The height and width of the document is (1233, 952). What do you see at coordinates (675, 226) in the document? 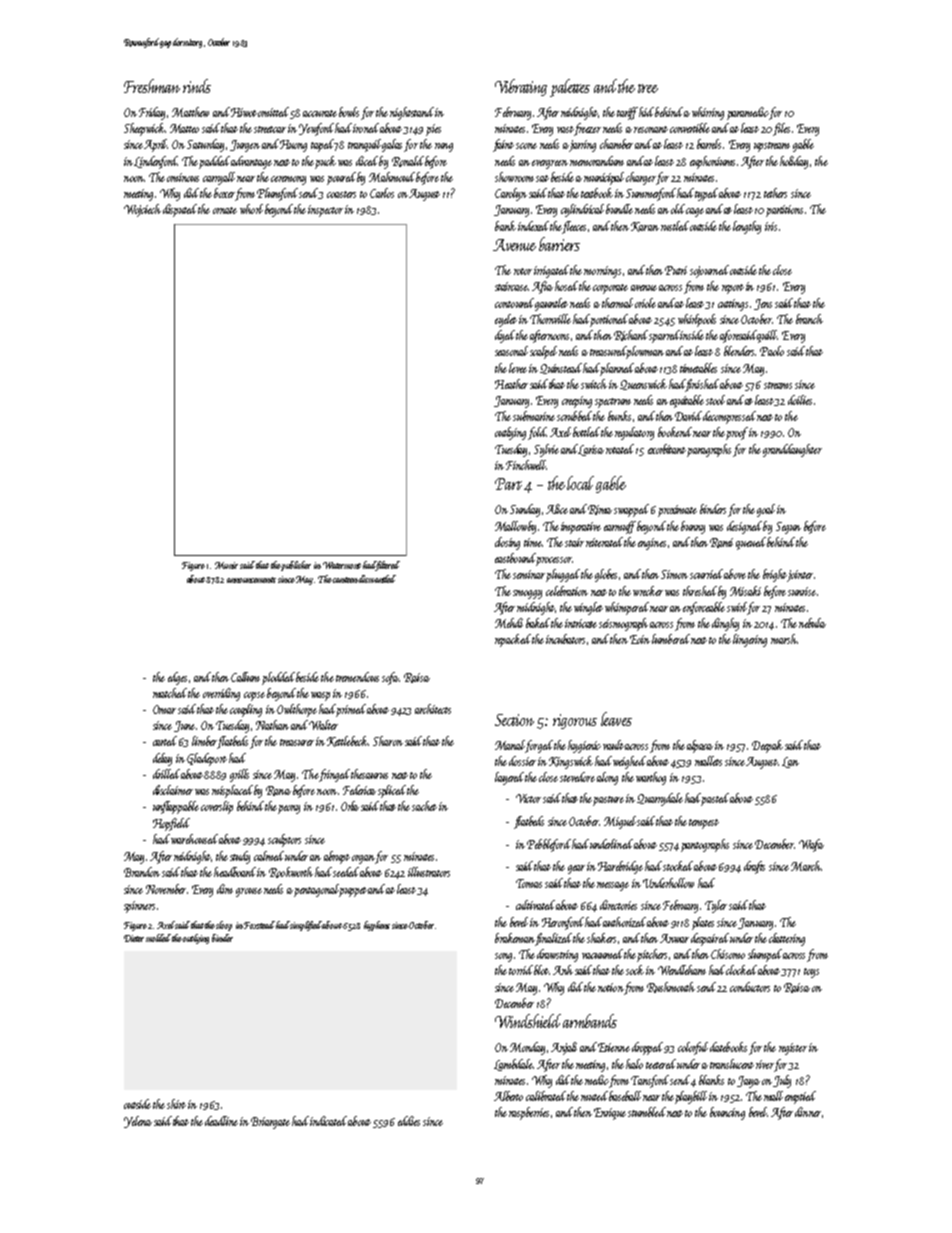
I see `rustled` at bounding box center [675, 226].
